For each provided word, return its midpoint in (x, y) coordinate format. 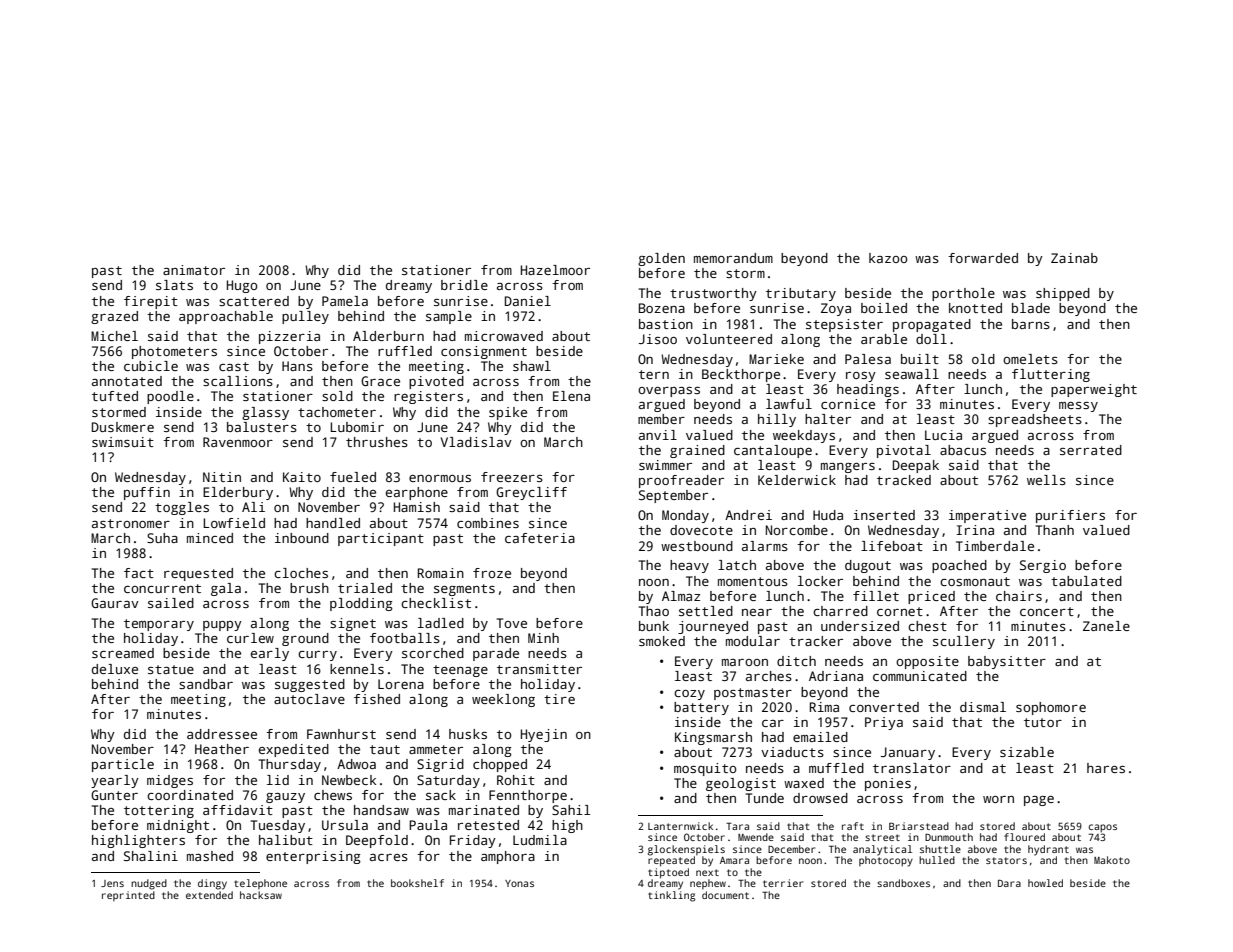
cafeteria (540, 538)
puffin (147, 493)
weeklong (503, 700)
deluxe (115, 669)
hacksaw (261, 895)
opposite (927, 662)
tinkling (671, 896)
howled (1045, 883)
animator (194, 270)
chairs (1019, 596)
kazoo (888, 258)
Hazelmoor (555, 270)
